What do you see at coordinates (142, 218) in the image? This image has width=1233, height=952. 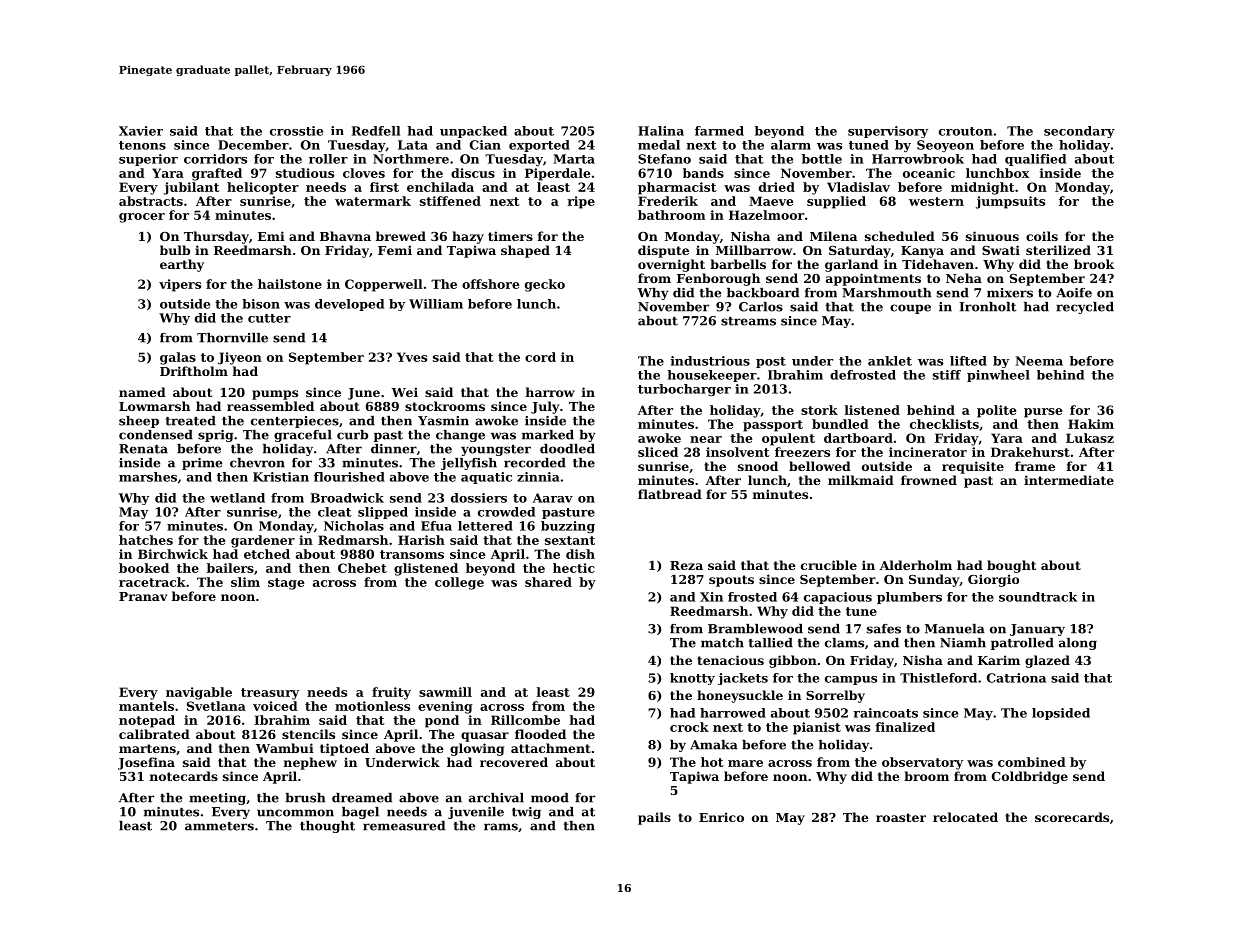 I see `grocer` at bounding box center [142, 218].
